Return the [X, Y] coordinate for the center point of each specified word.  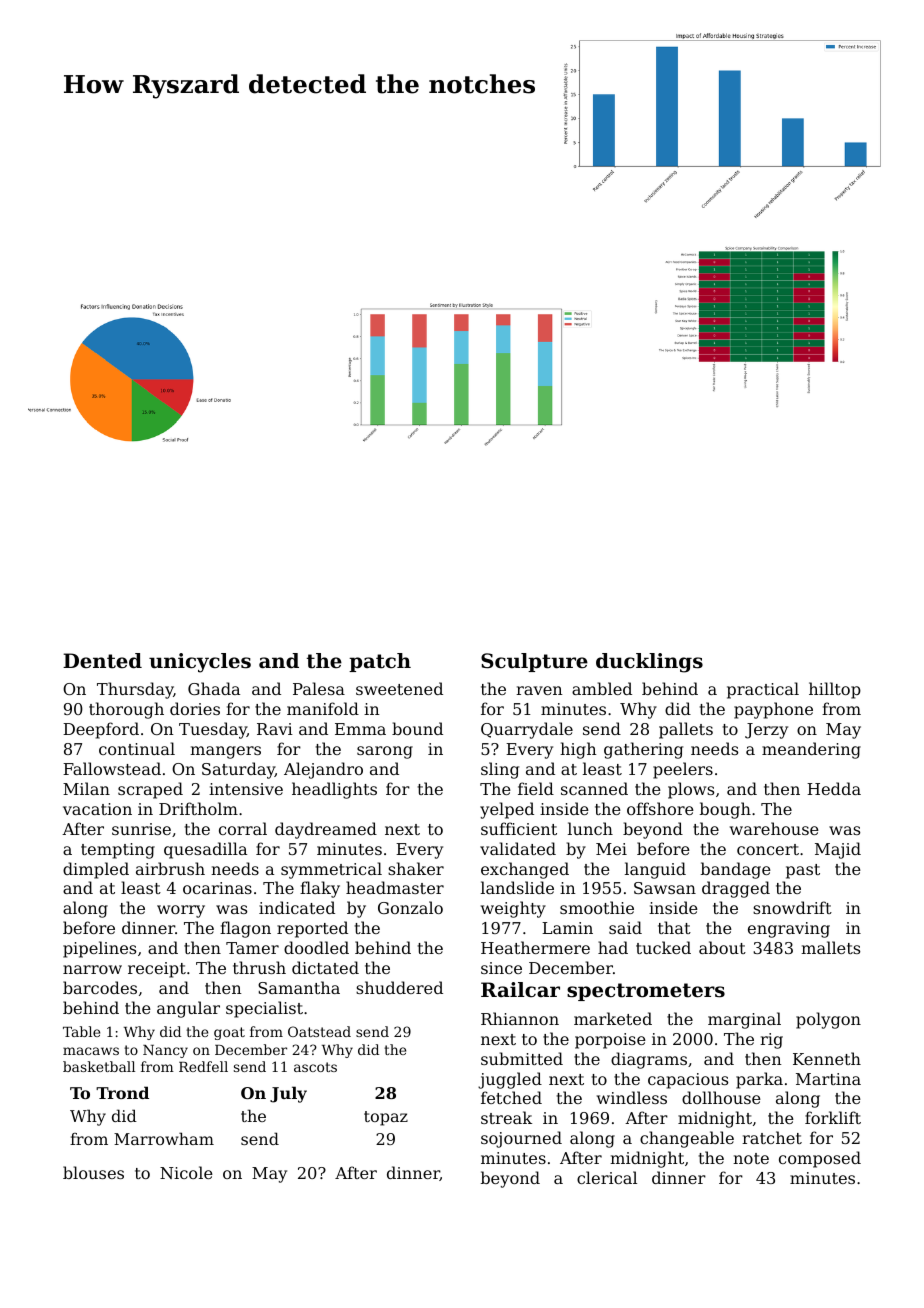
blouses [93, 1172]
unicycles [200, 663]
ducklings [649, 663]
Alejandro [323, 770]
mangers [225, 752]
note [751, 1158]
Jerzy [766, 731]
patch [380, 662]
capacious [688, 1081]
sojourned [521, 1139]
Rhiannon [520, 1018]
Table [81, 1031]
